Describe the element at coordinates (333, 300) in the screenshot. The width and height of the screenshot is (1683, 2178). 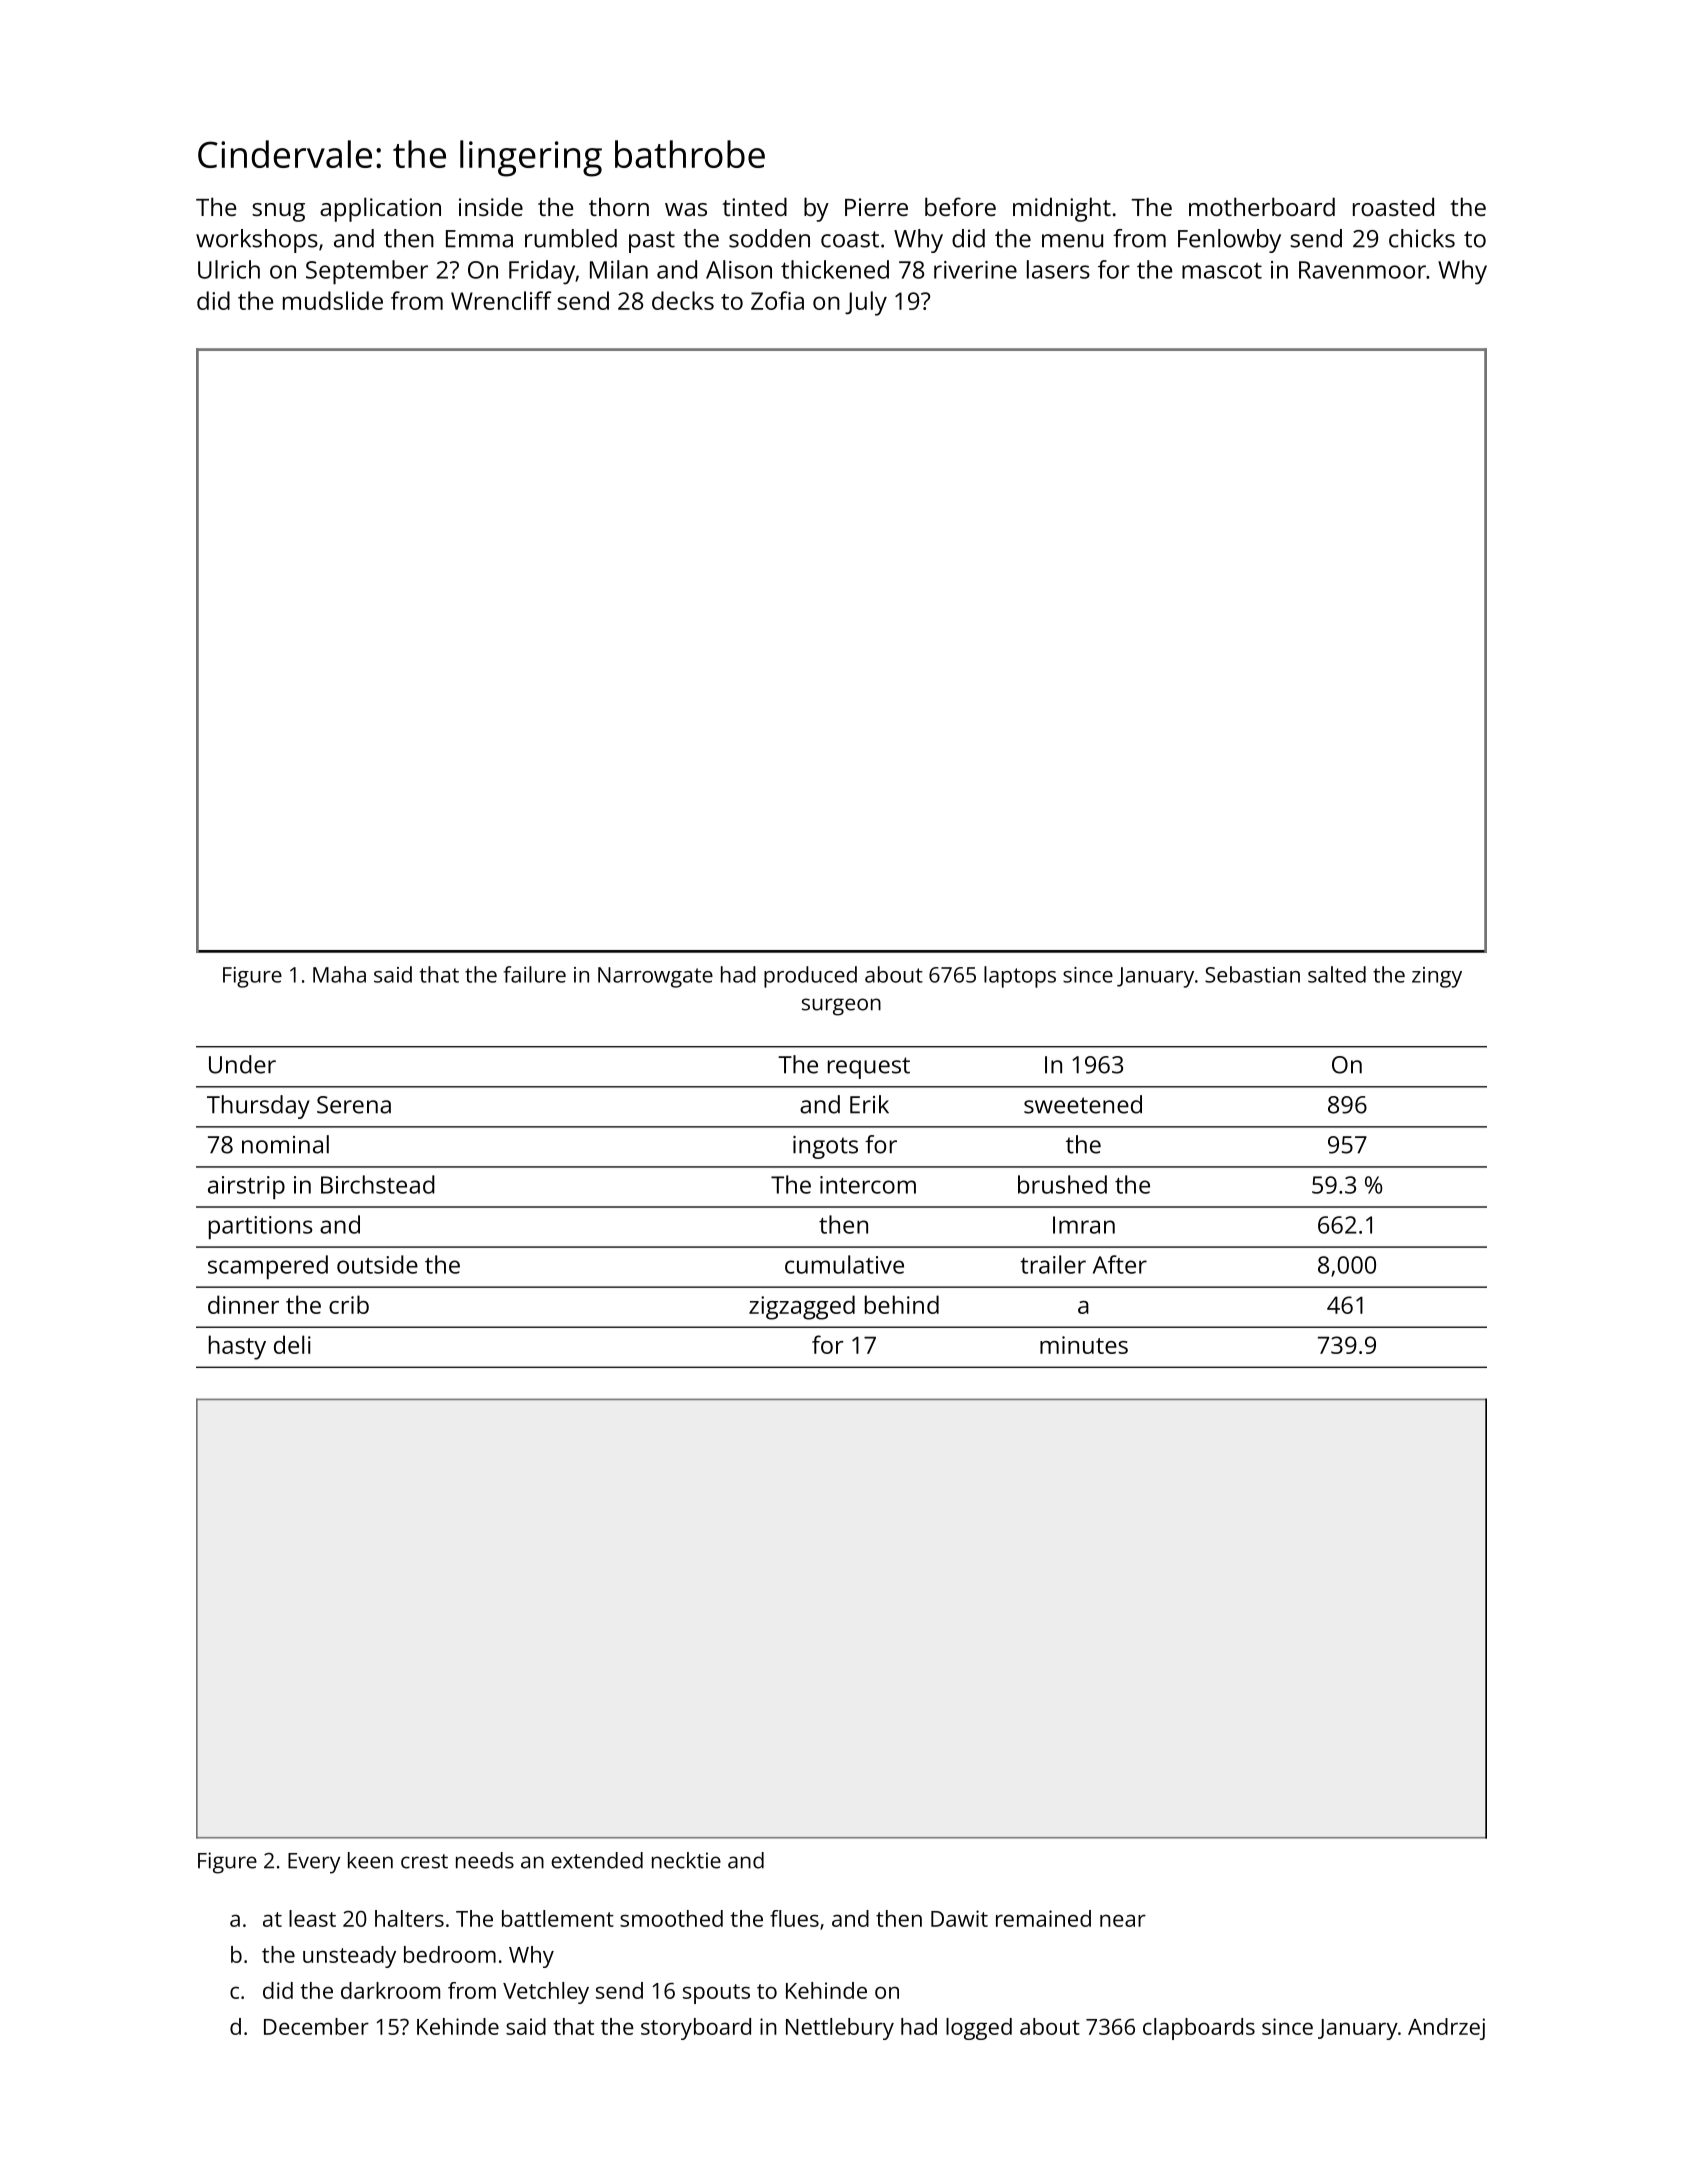
I see `mudslide` at that location.
